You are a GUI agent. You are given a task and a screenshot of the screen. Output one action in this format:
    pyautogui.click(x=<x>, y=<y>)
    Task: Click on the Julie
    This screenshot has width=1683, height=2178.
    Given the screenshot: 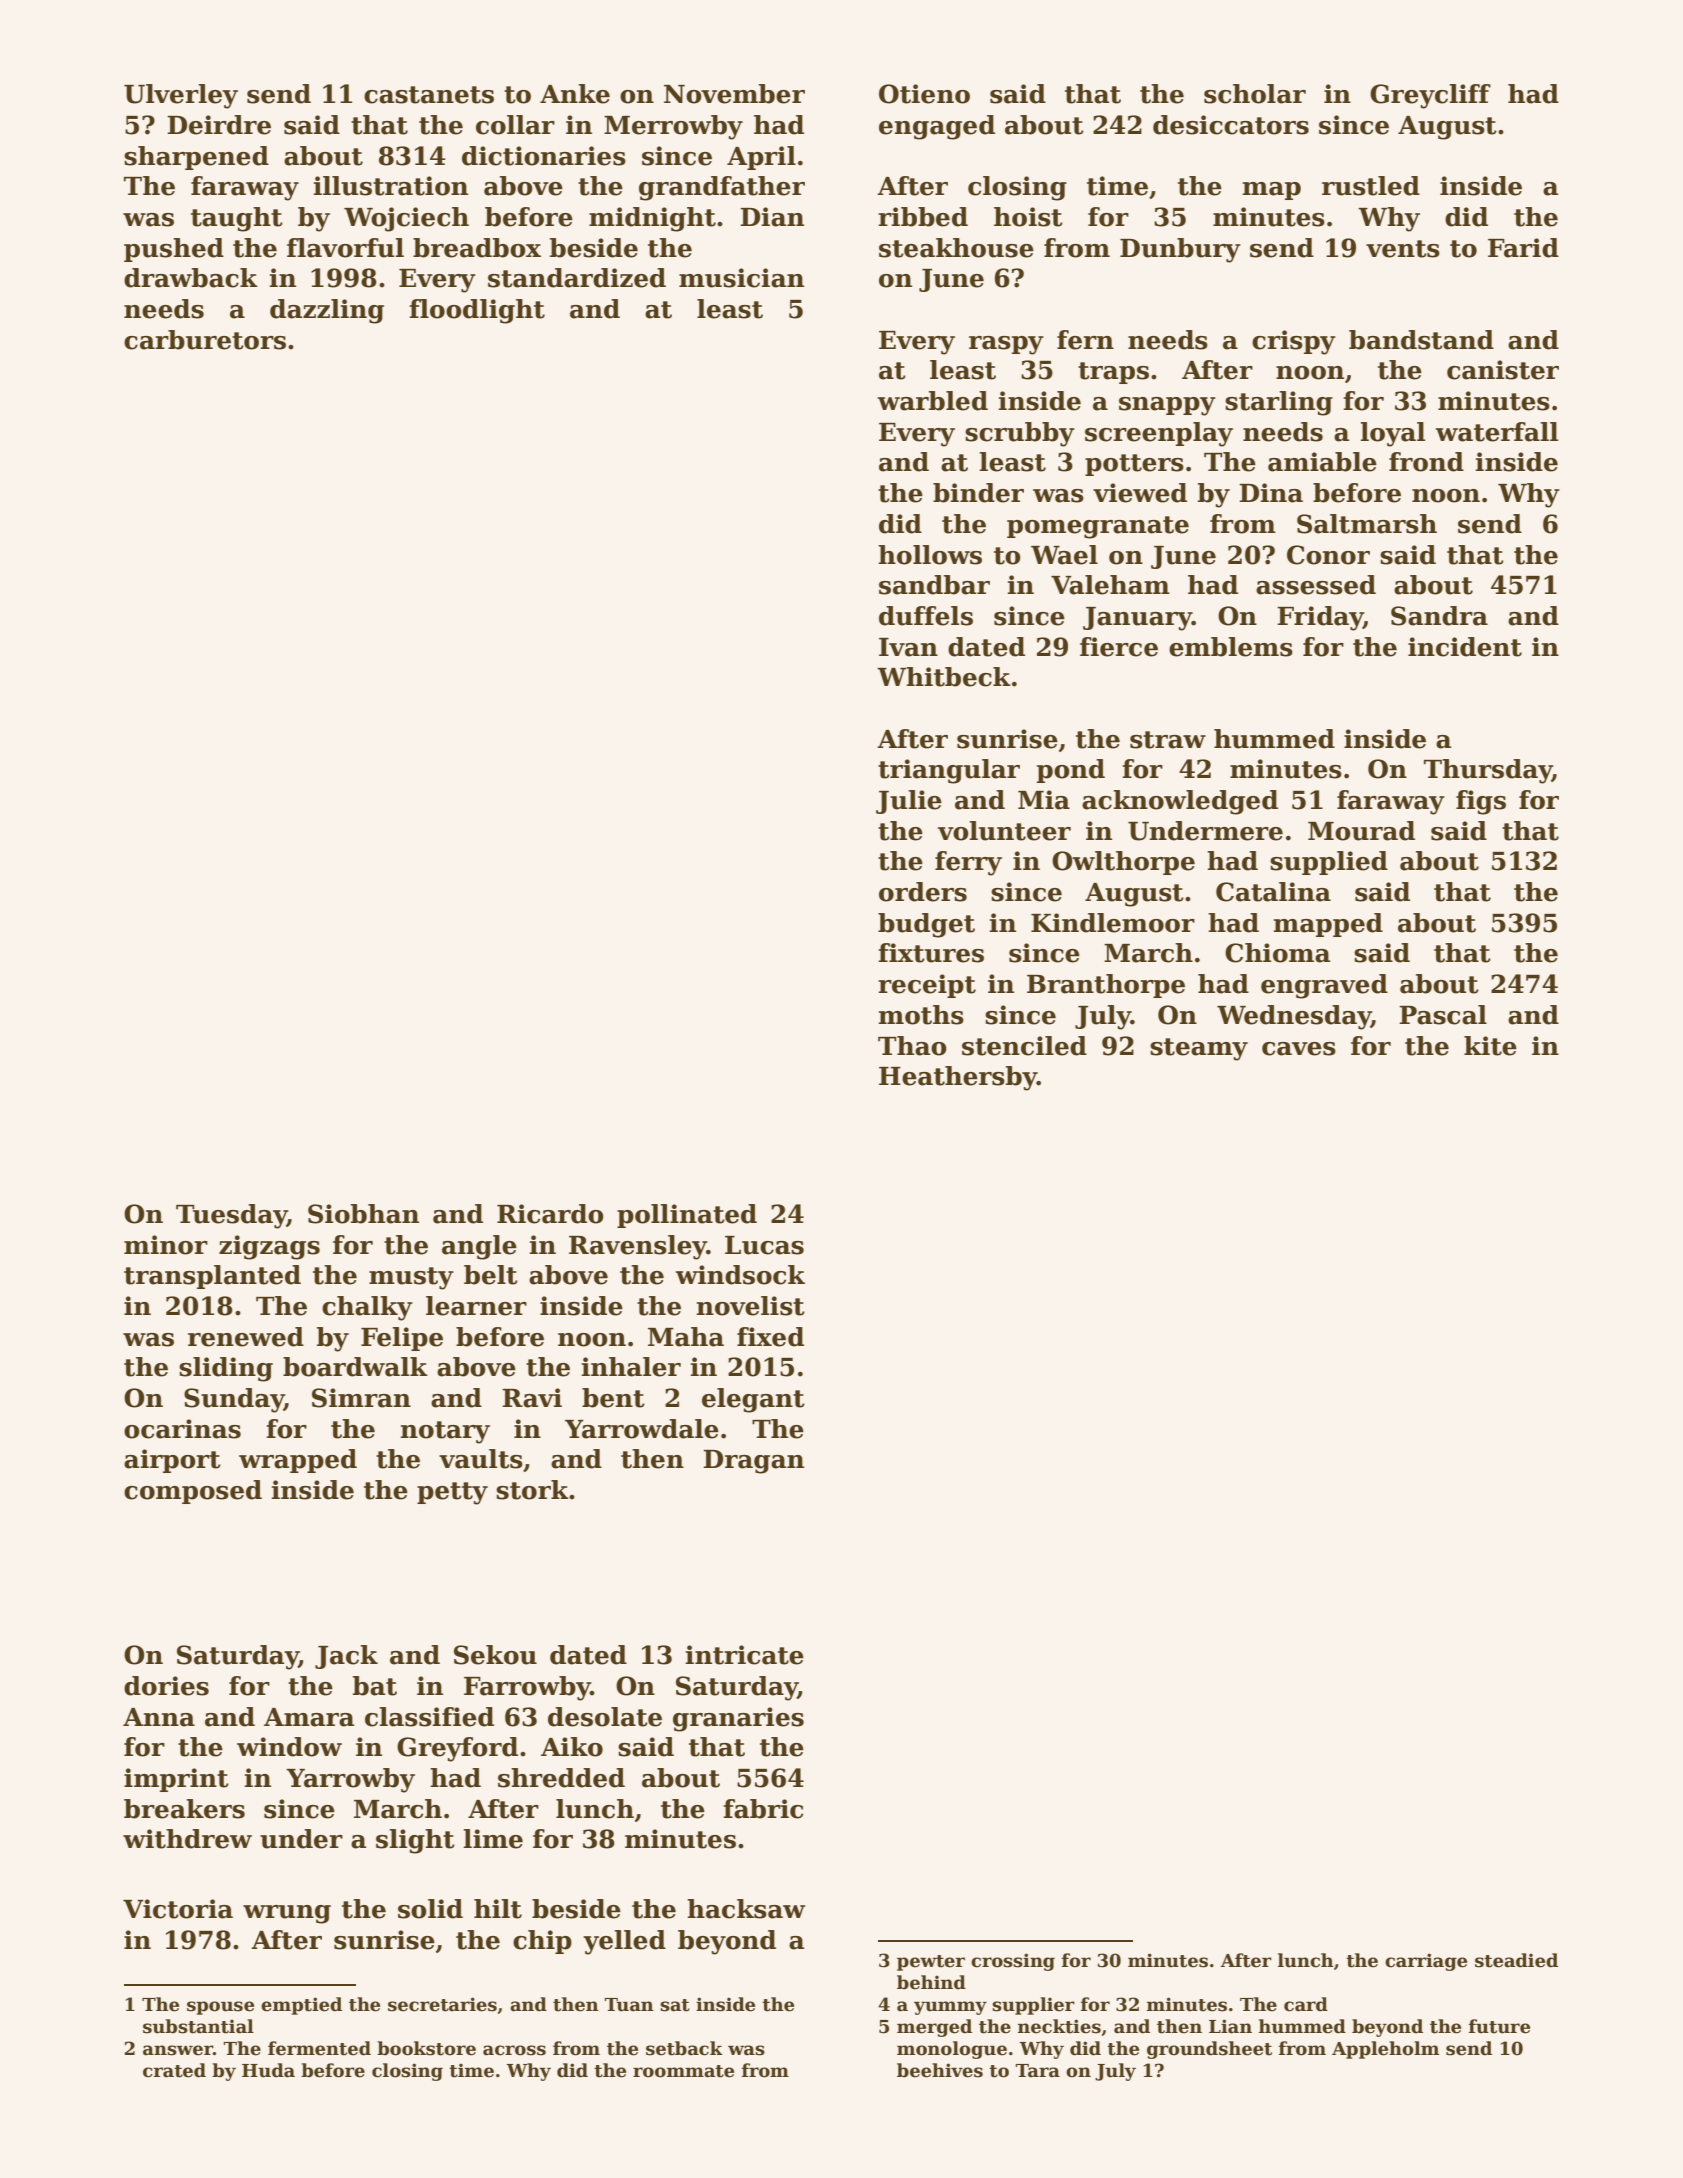 What is the action you would take?
    pyautogui.click(x=909, y=802)
